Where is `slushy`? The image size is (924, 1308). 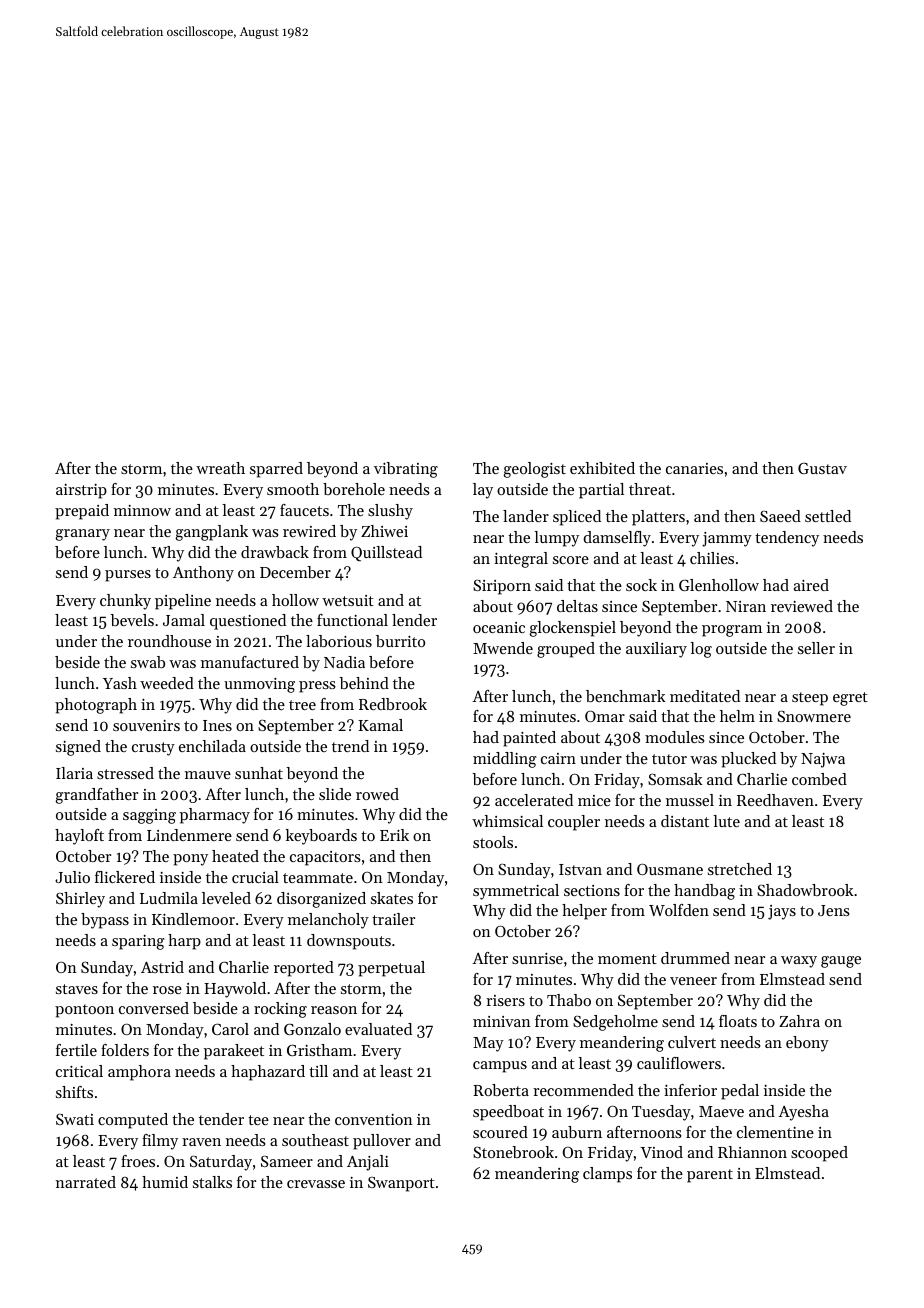 slushy is located at coordinates (390, 512).
